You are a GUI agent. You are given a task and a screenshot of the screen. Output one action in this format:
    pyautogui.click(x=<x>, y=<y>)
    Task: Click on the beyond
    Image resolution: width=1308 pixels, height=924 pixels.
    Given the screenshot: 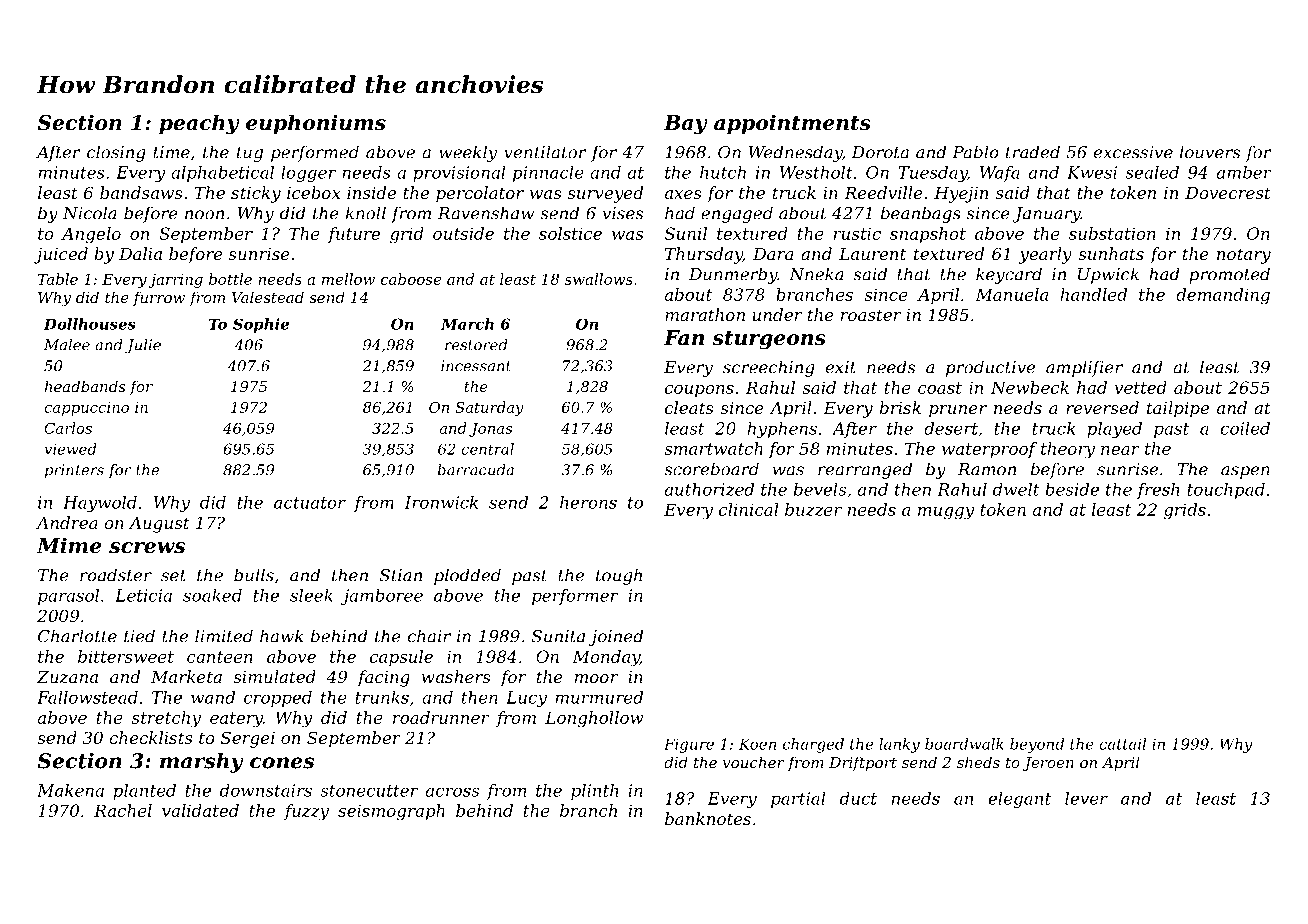 What is the action you would take?
    pyautogui.click(x=1037, y=745)
